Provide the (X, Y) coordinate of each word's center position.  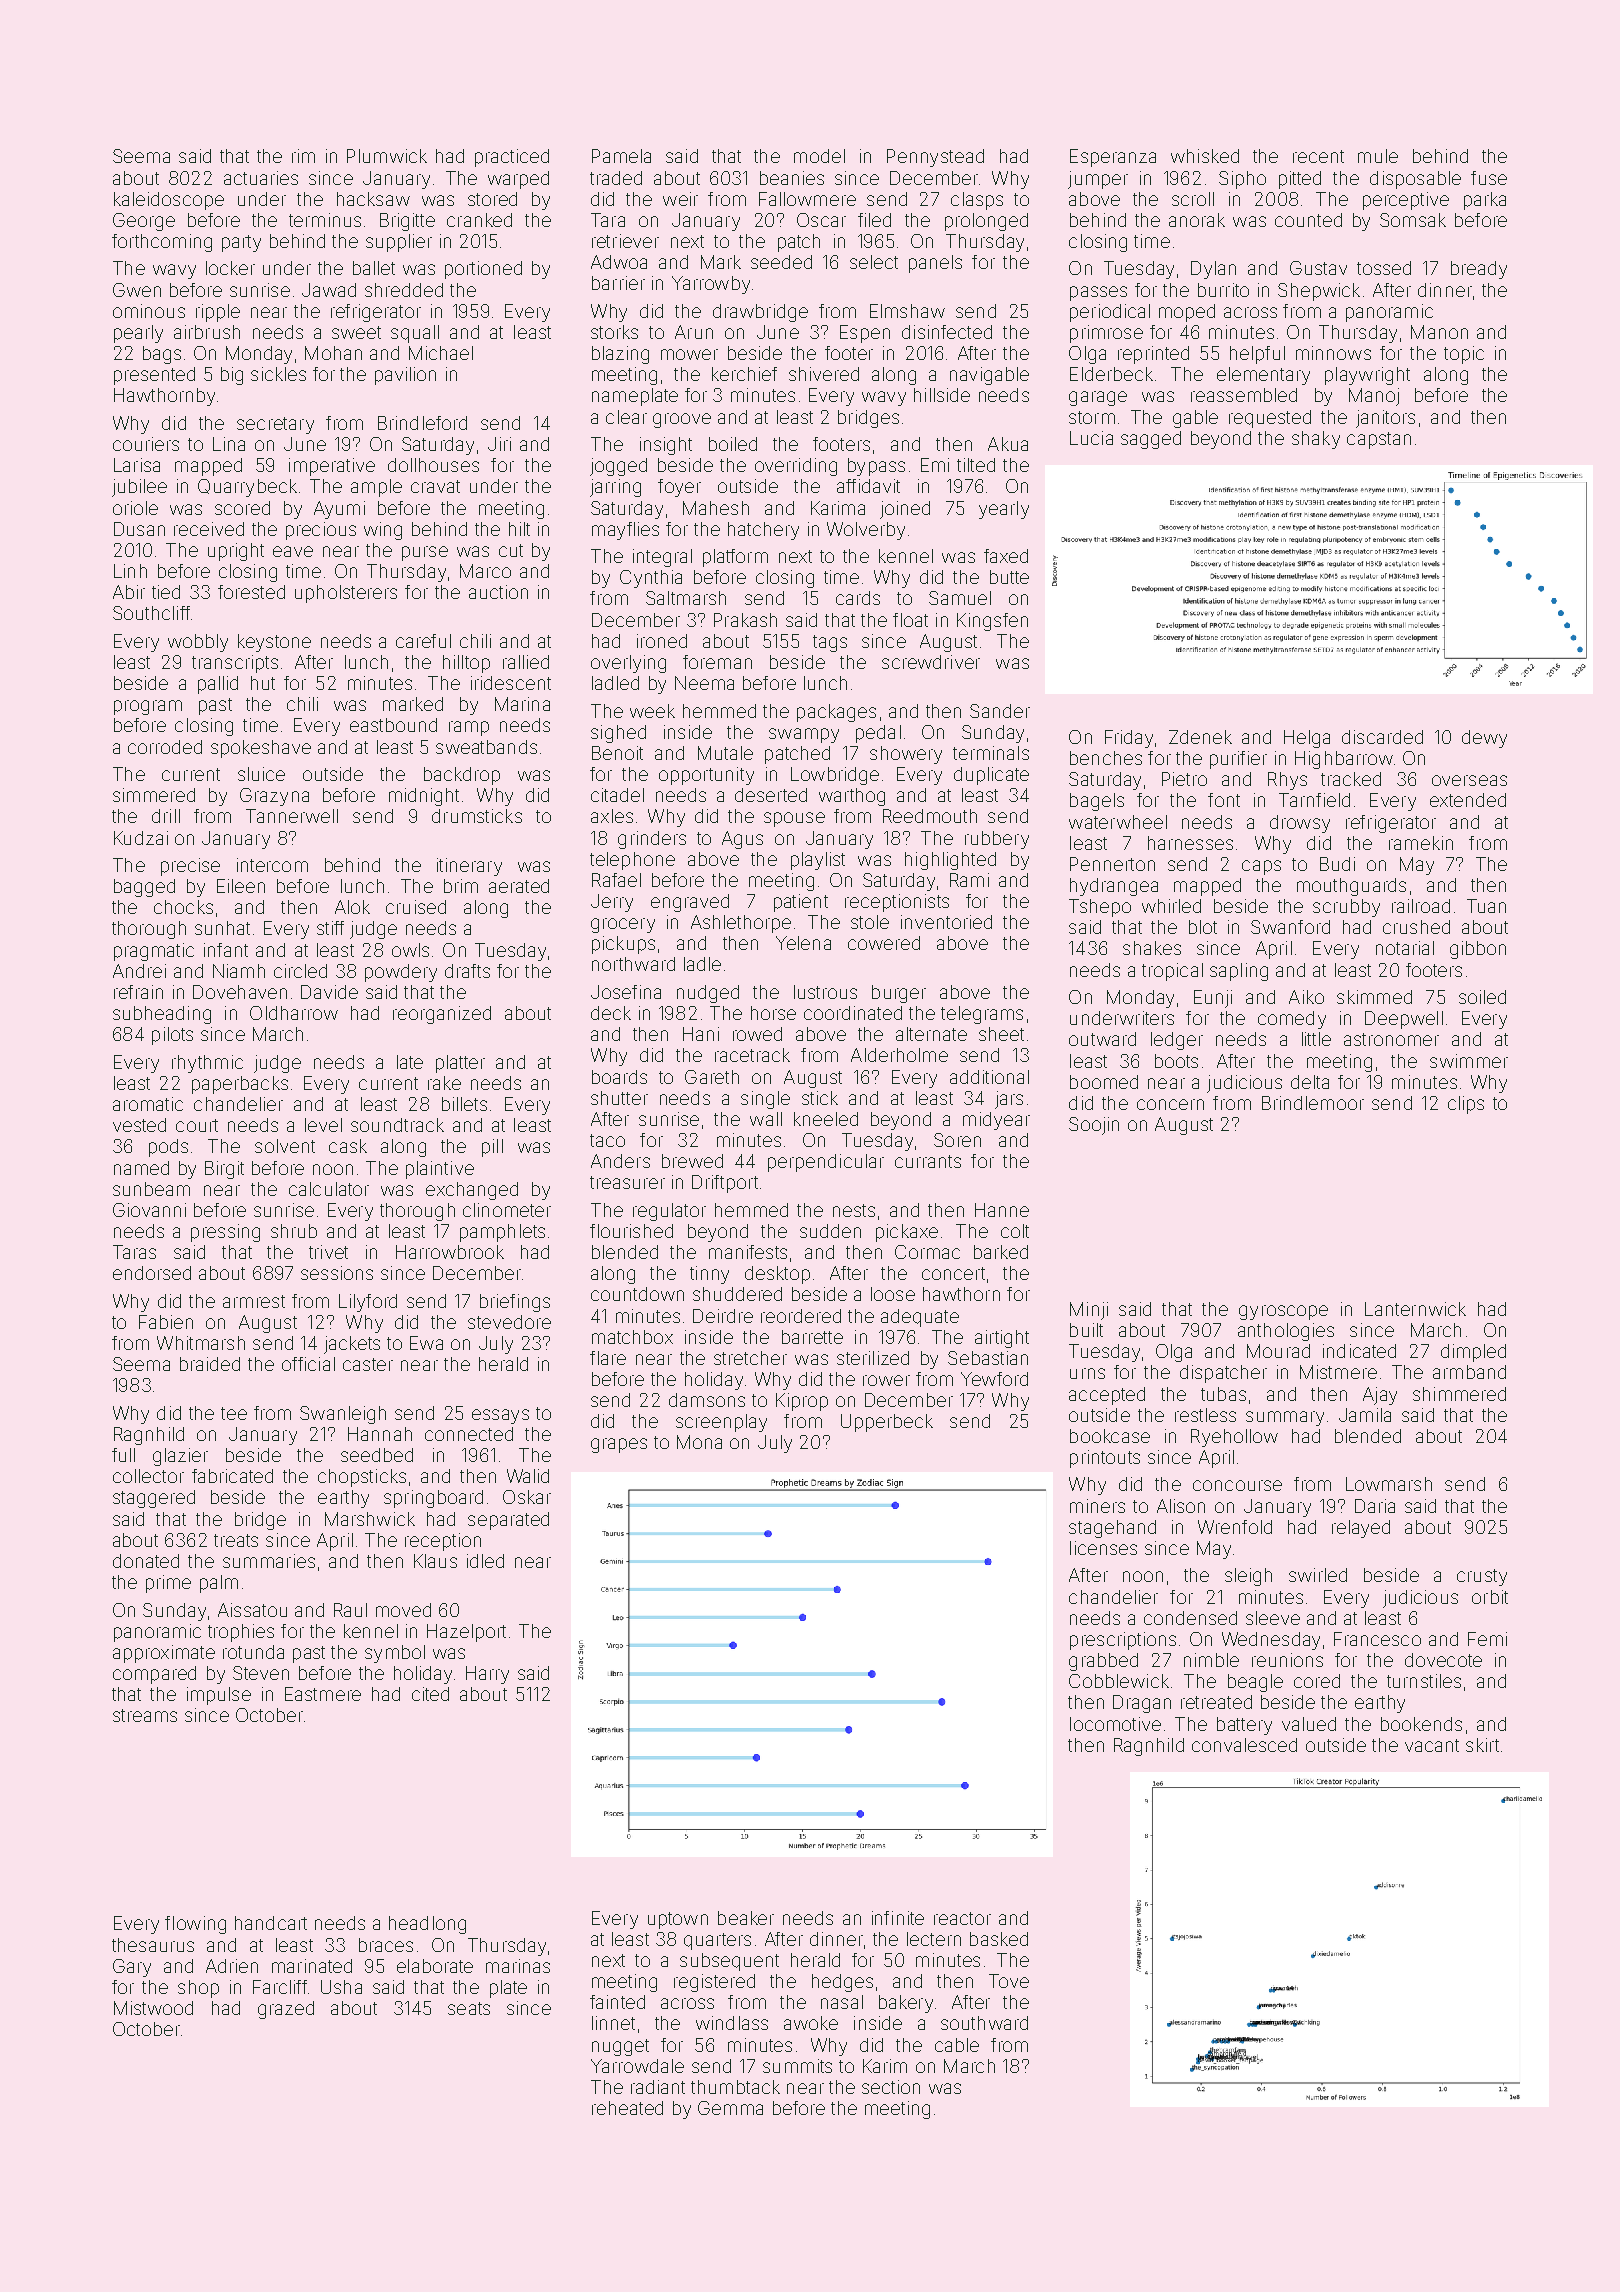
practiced (512, 158)
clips (1466, 1105)
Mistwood (153, 2008)
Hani (701, 1034)
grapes (619, 1445)
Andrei (139, 971)
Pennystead (935, 158)
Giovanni (149, 1210)
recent (1318, 156)
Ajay (1380, 1396)
